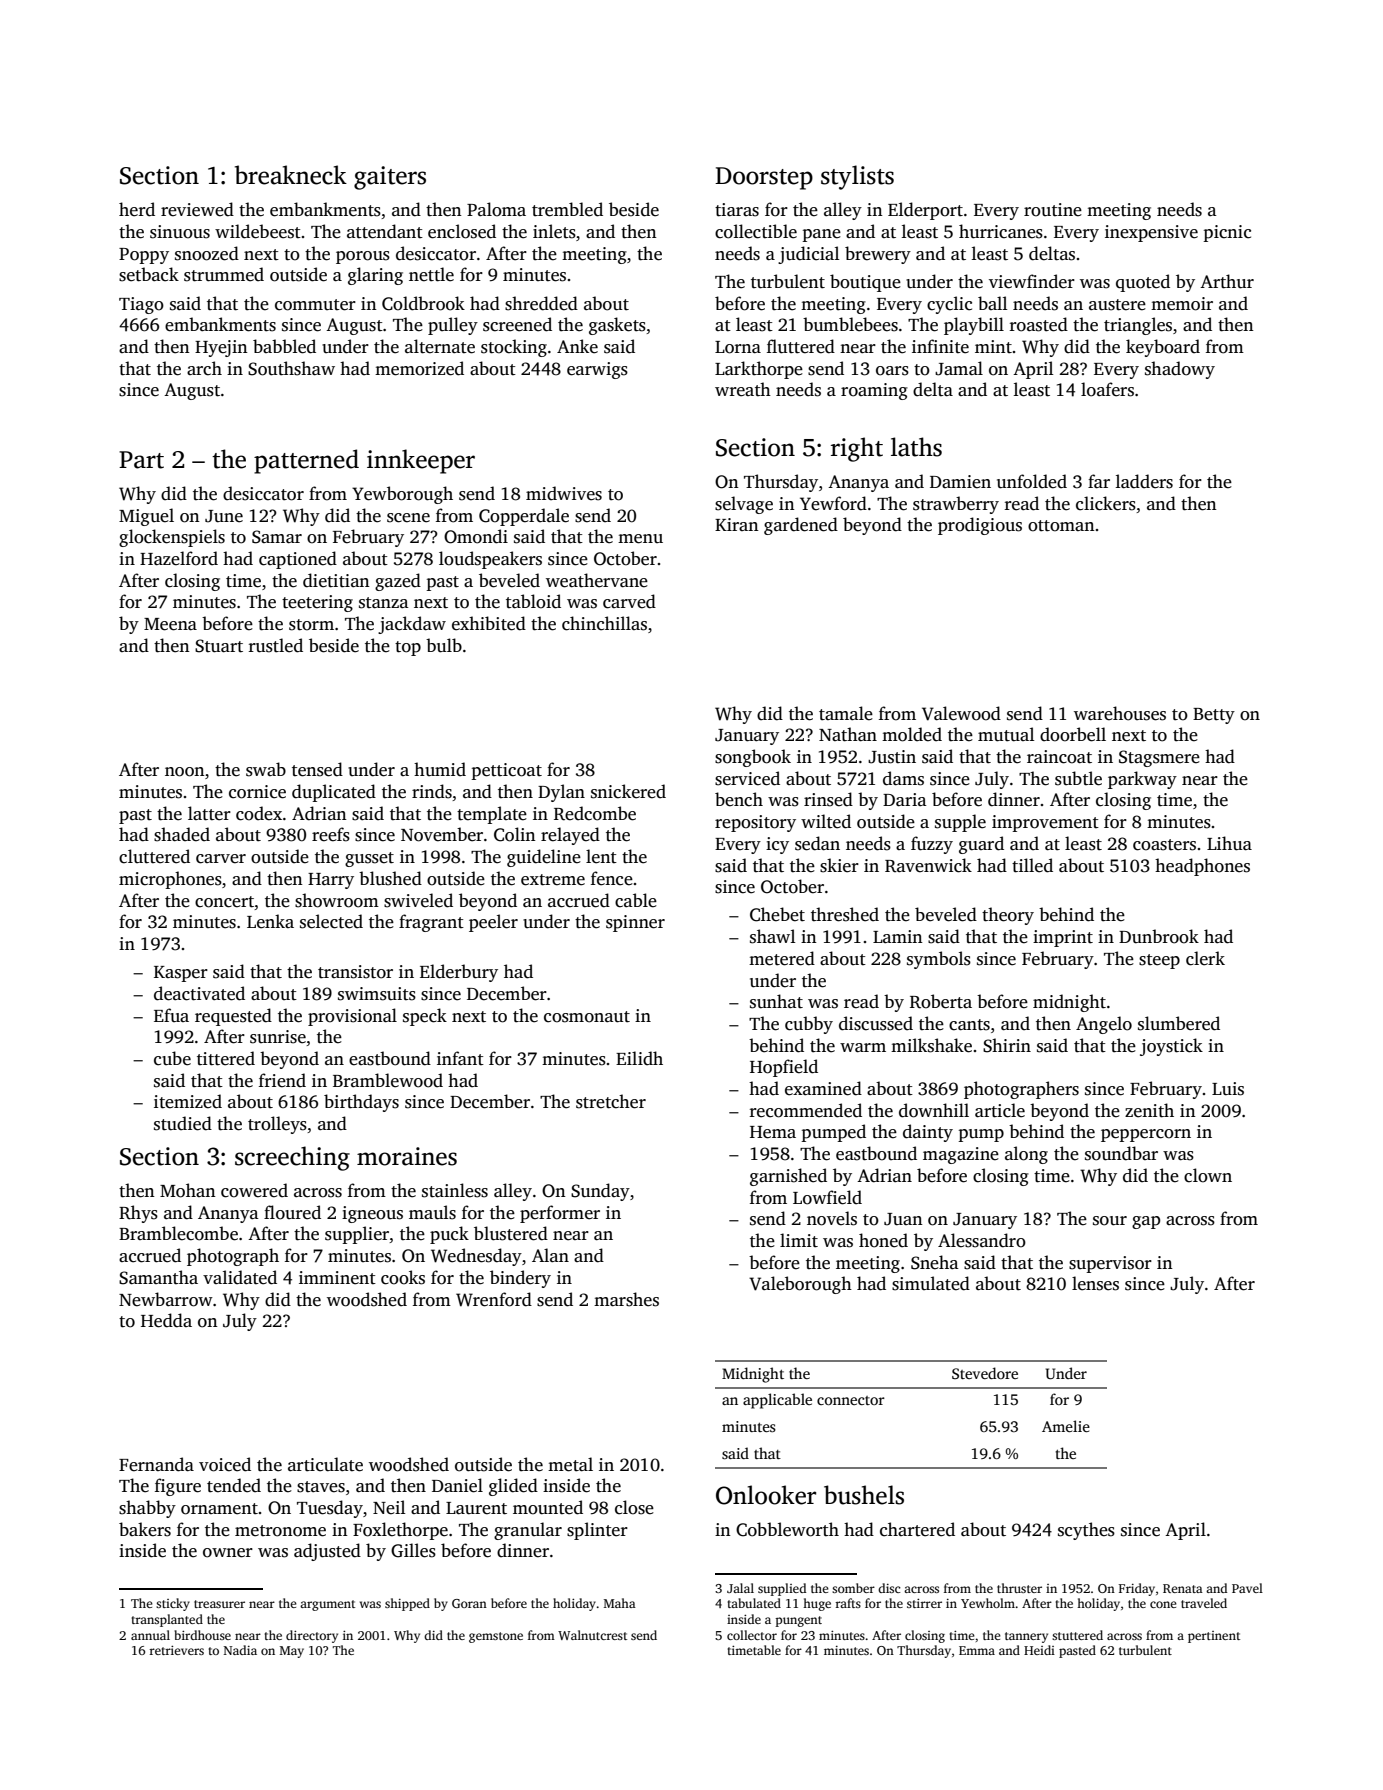  Describe the element at coordinates (629, 601) in the page. I see `carved` at that location.
